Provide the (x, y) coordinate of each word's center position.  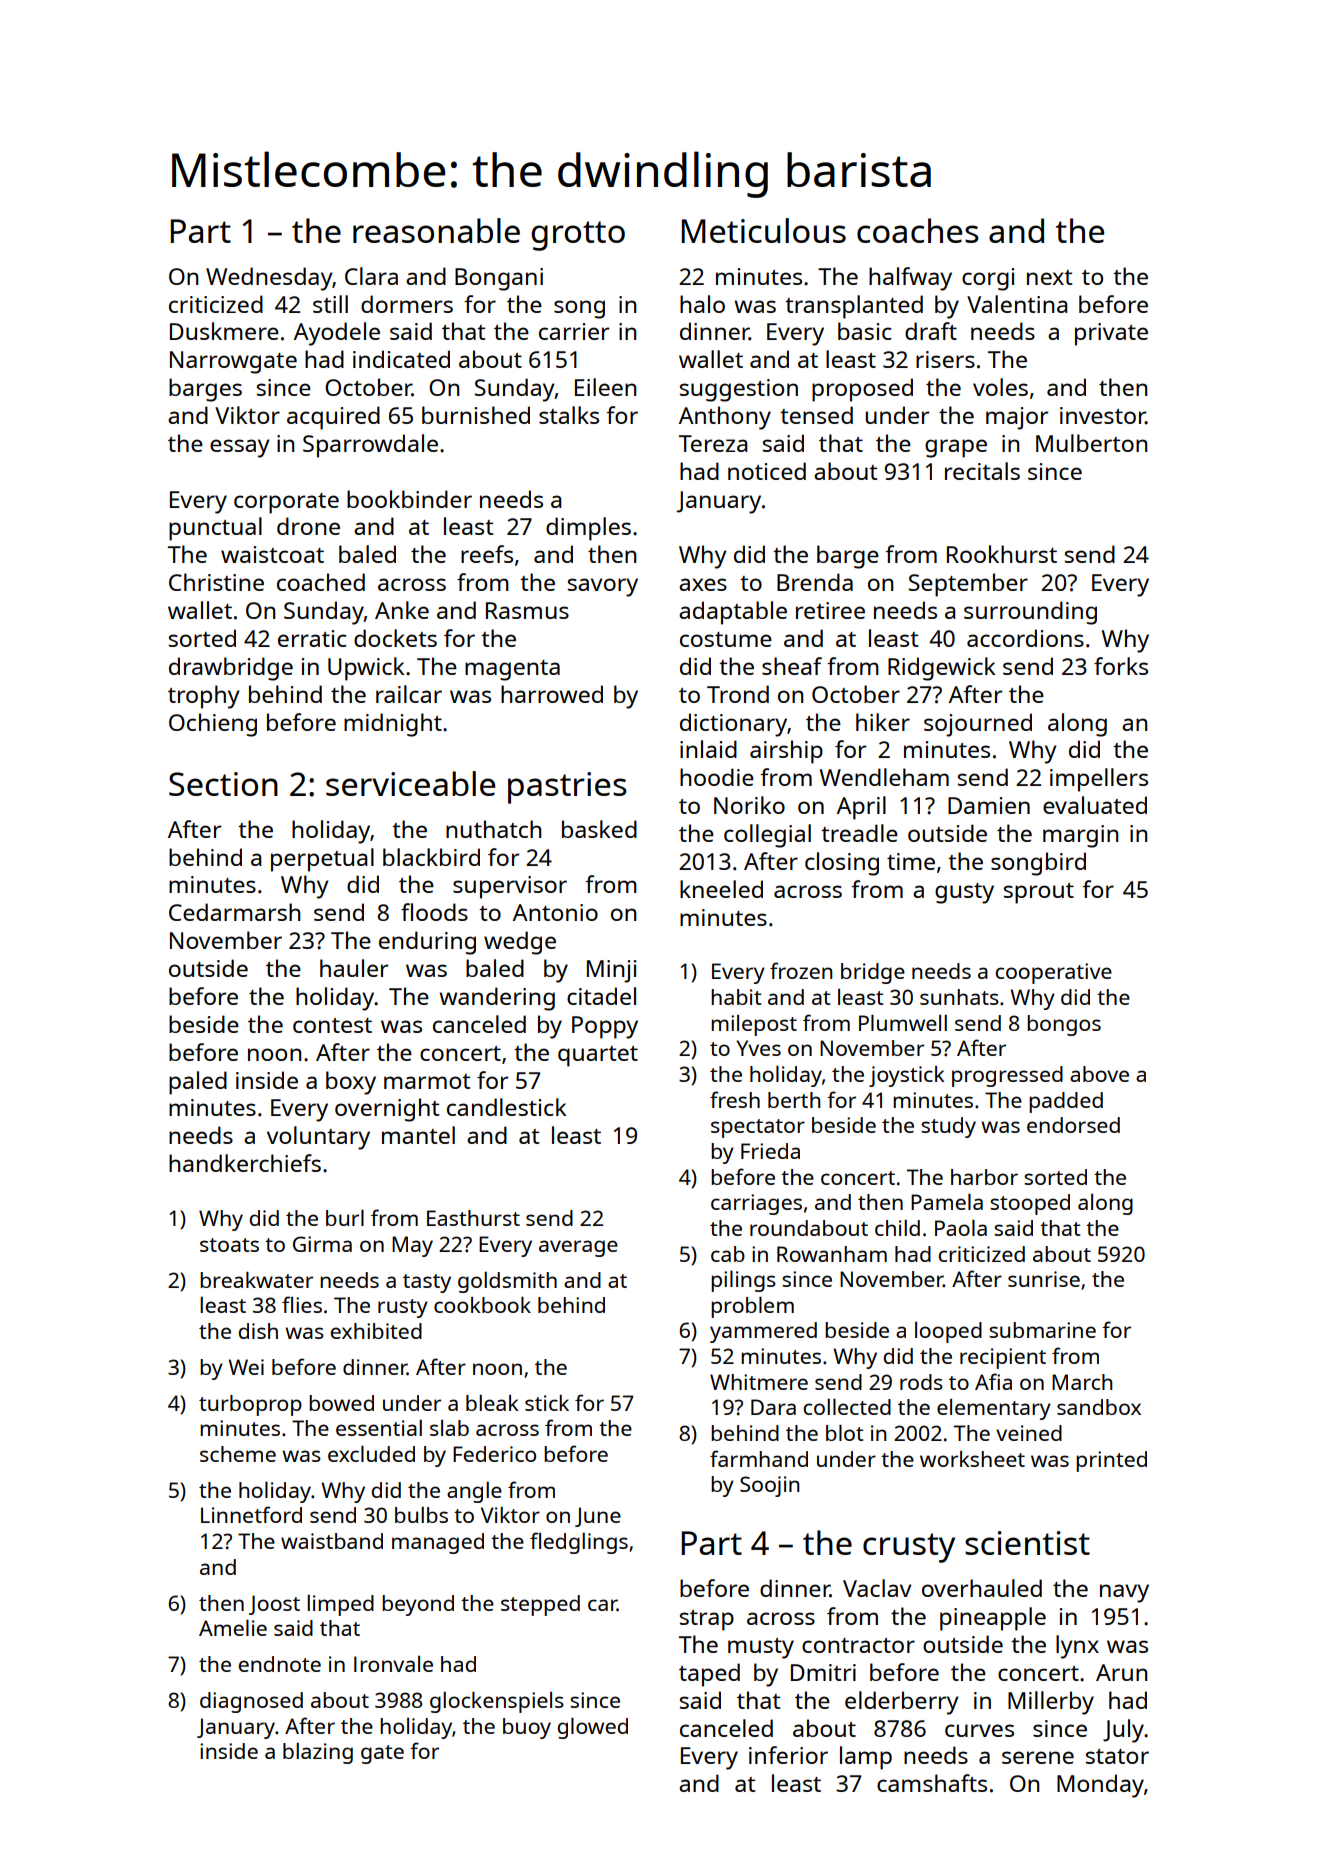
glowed (593, 1728)
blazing (318, 1753)
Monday (1100, 1786)
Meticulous (763, 230)
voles (1000, 387)
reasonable (436, 230)
